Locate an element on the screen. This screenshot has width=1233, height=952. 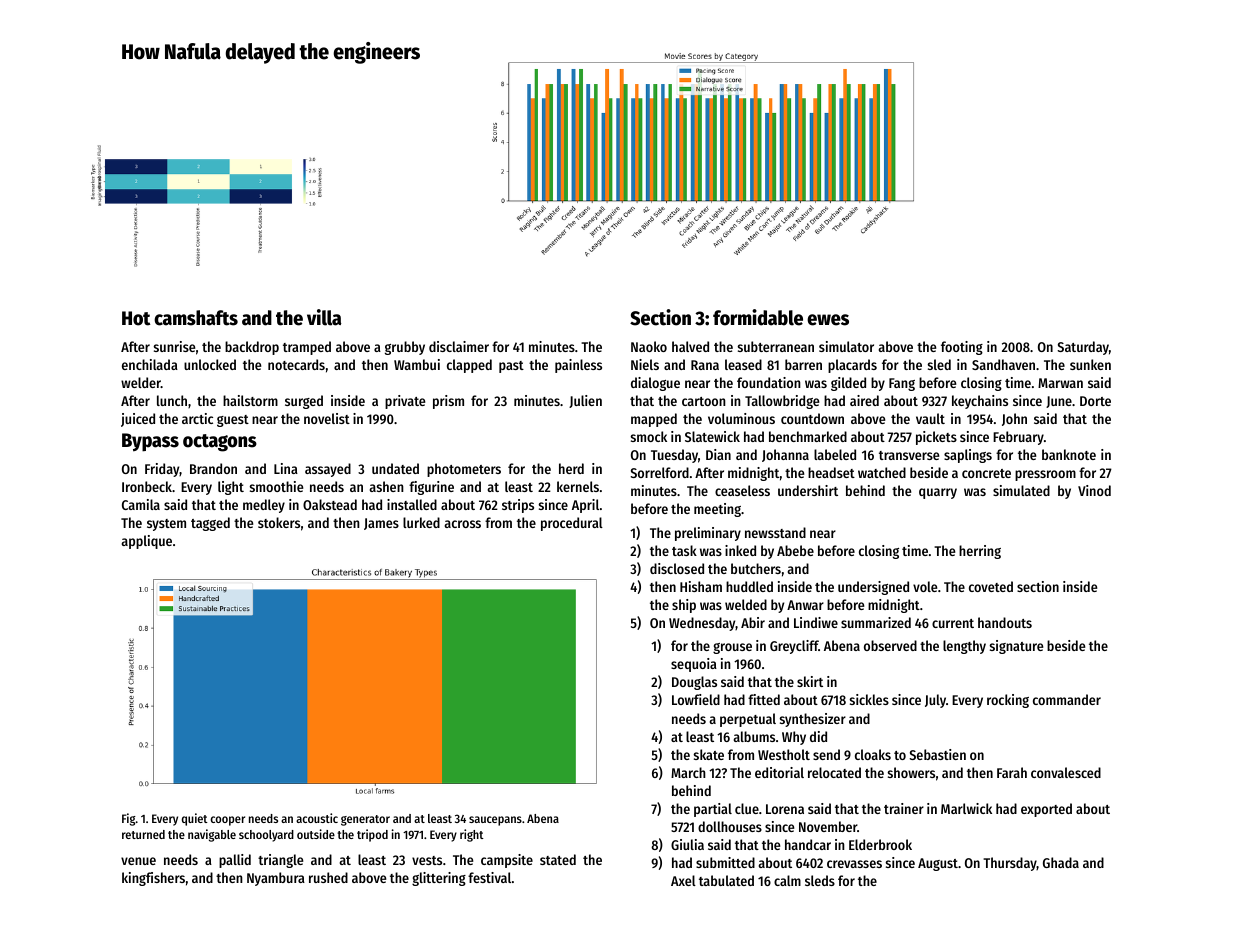
camshafts is located at coordinates (196, 318).
